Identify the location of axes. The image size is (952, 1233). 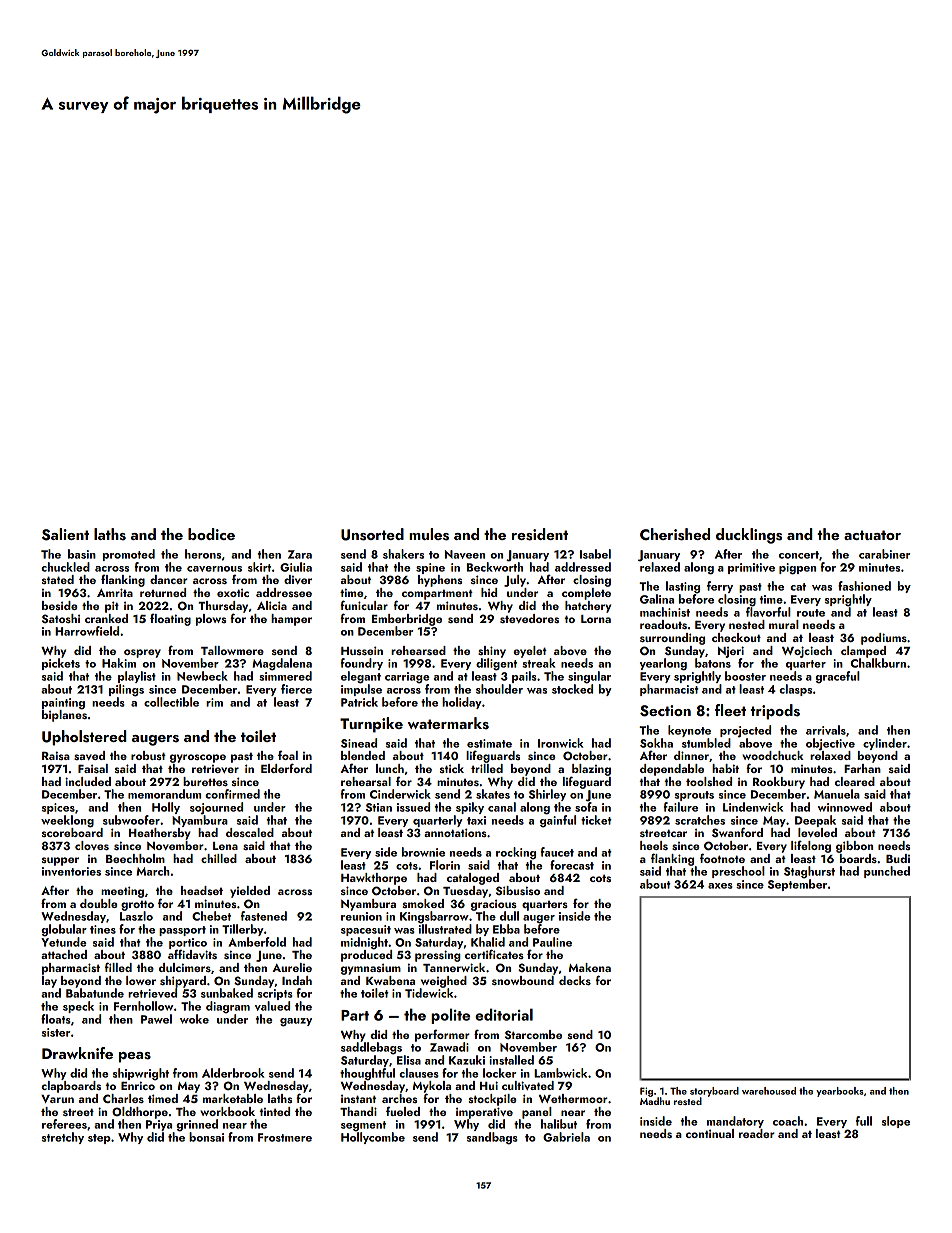
(720, 886).
